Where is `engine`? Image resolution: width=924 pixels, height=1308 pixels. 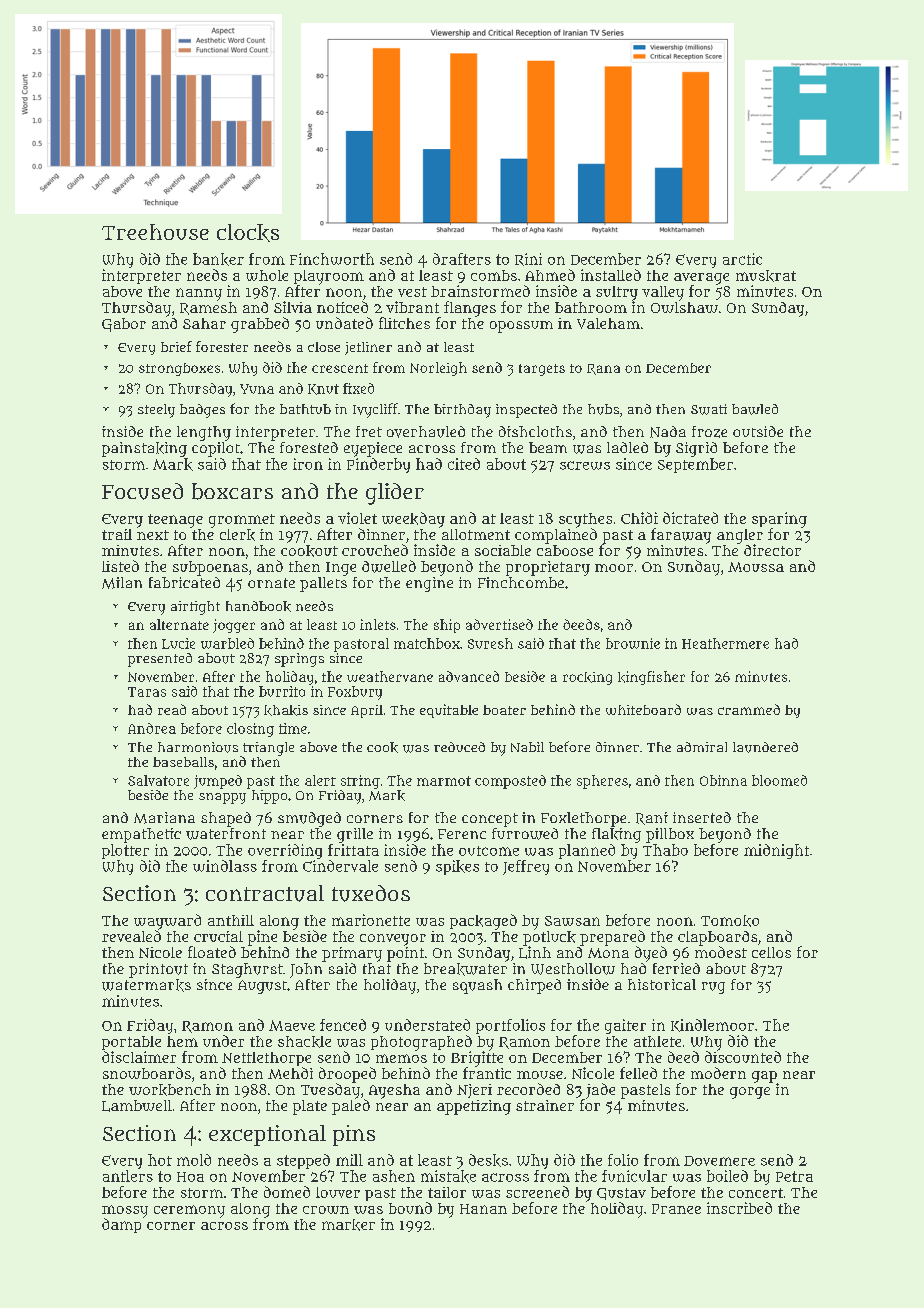
engine is located at coordinates (429, 584).
